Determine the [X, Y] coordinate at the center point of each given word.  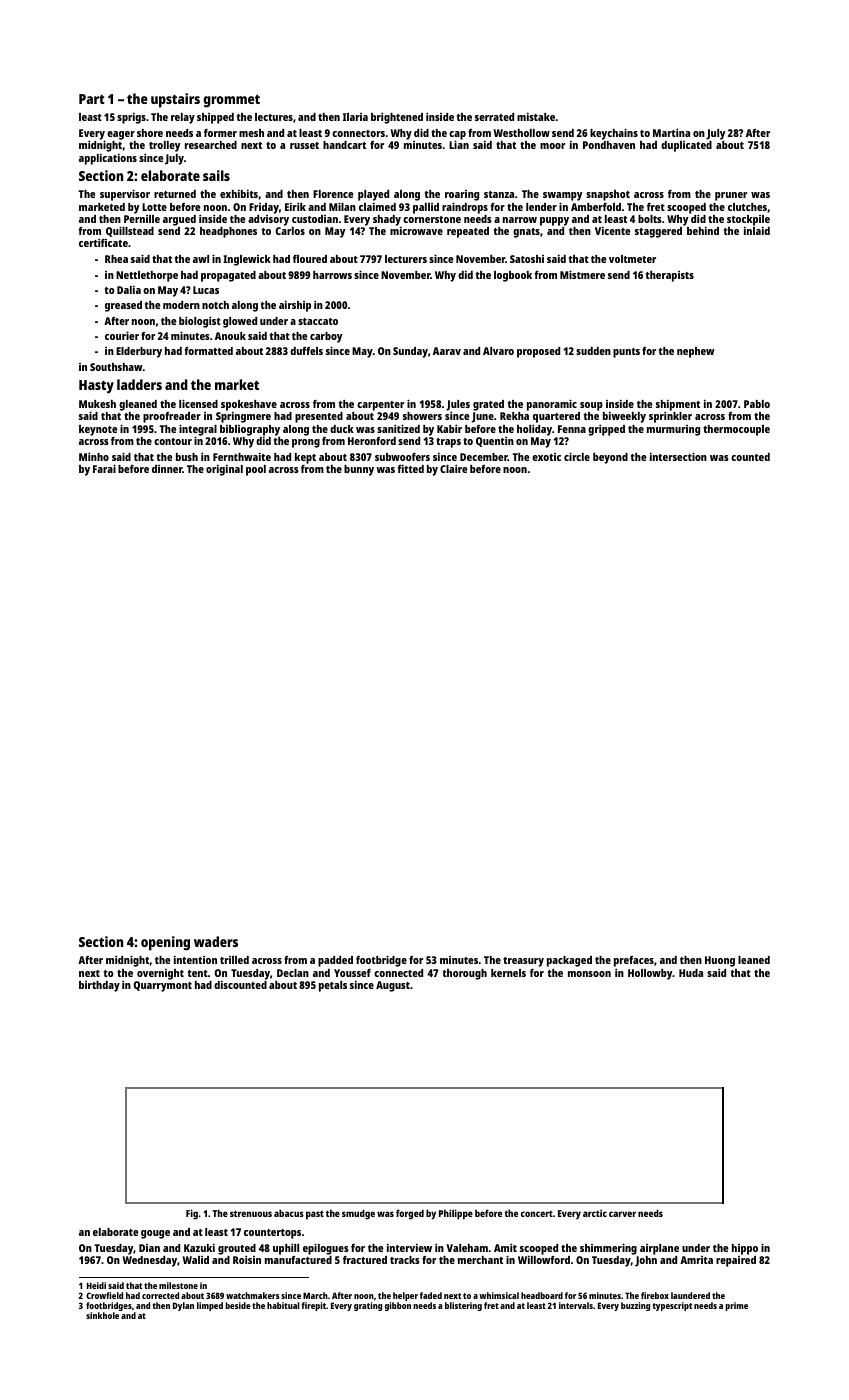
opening [165, 943]
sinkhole [102, 1316]
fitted [411, 469]
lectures [274, 117]
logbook [513, 276]
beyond [610, 458]
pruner [731, 196]
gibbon [398, 1307]
